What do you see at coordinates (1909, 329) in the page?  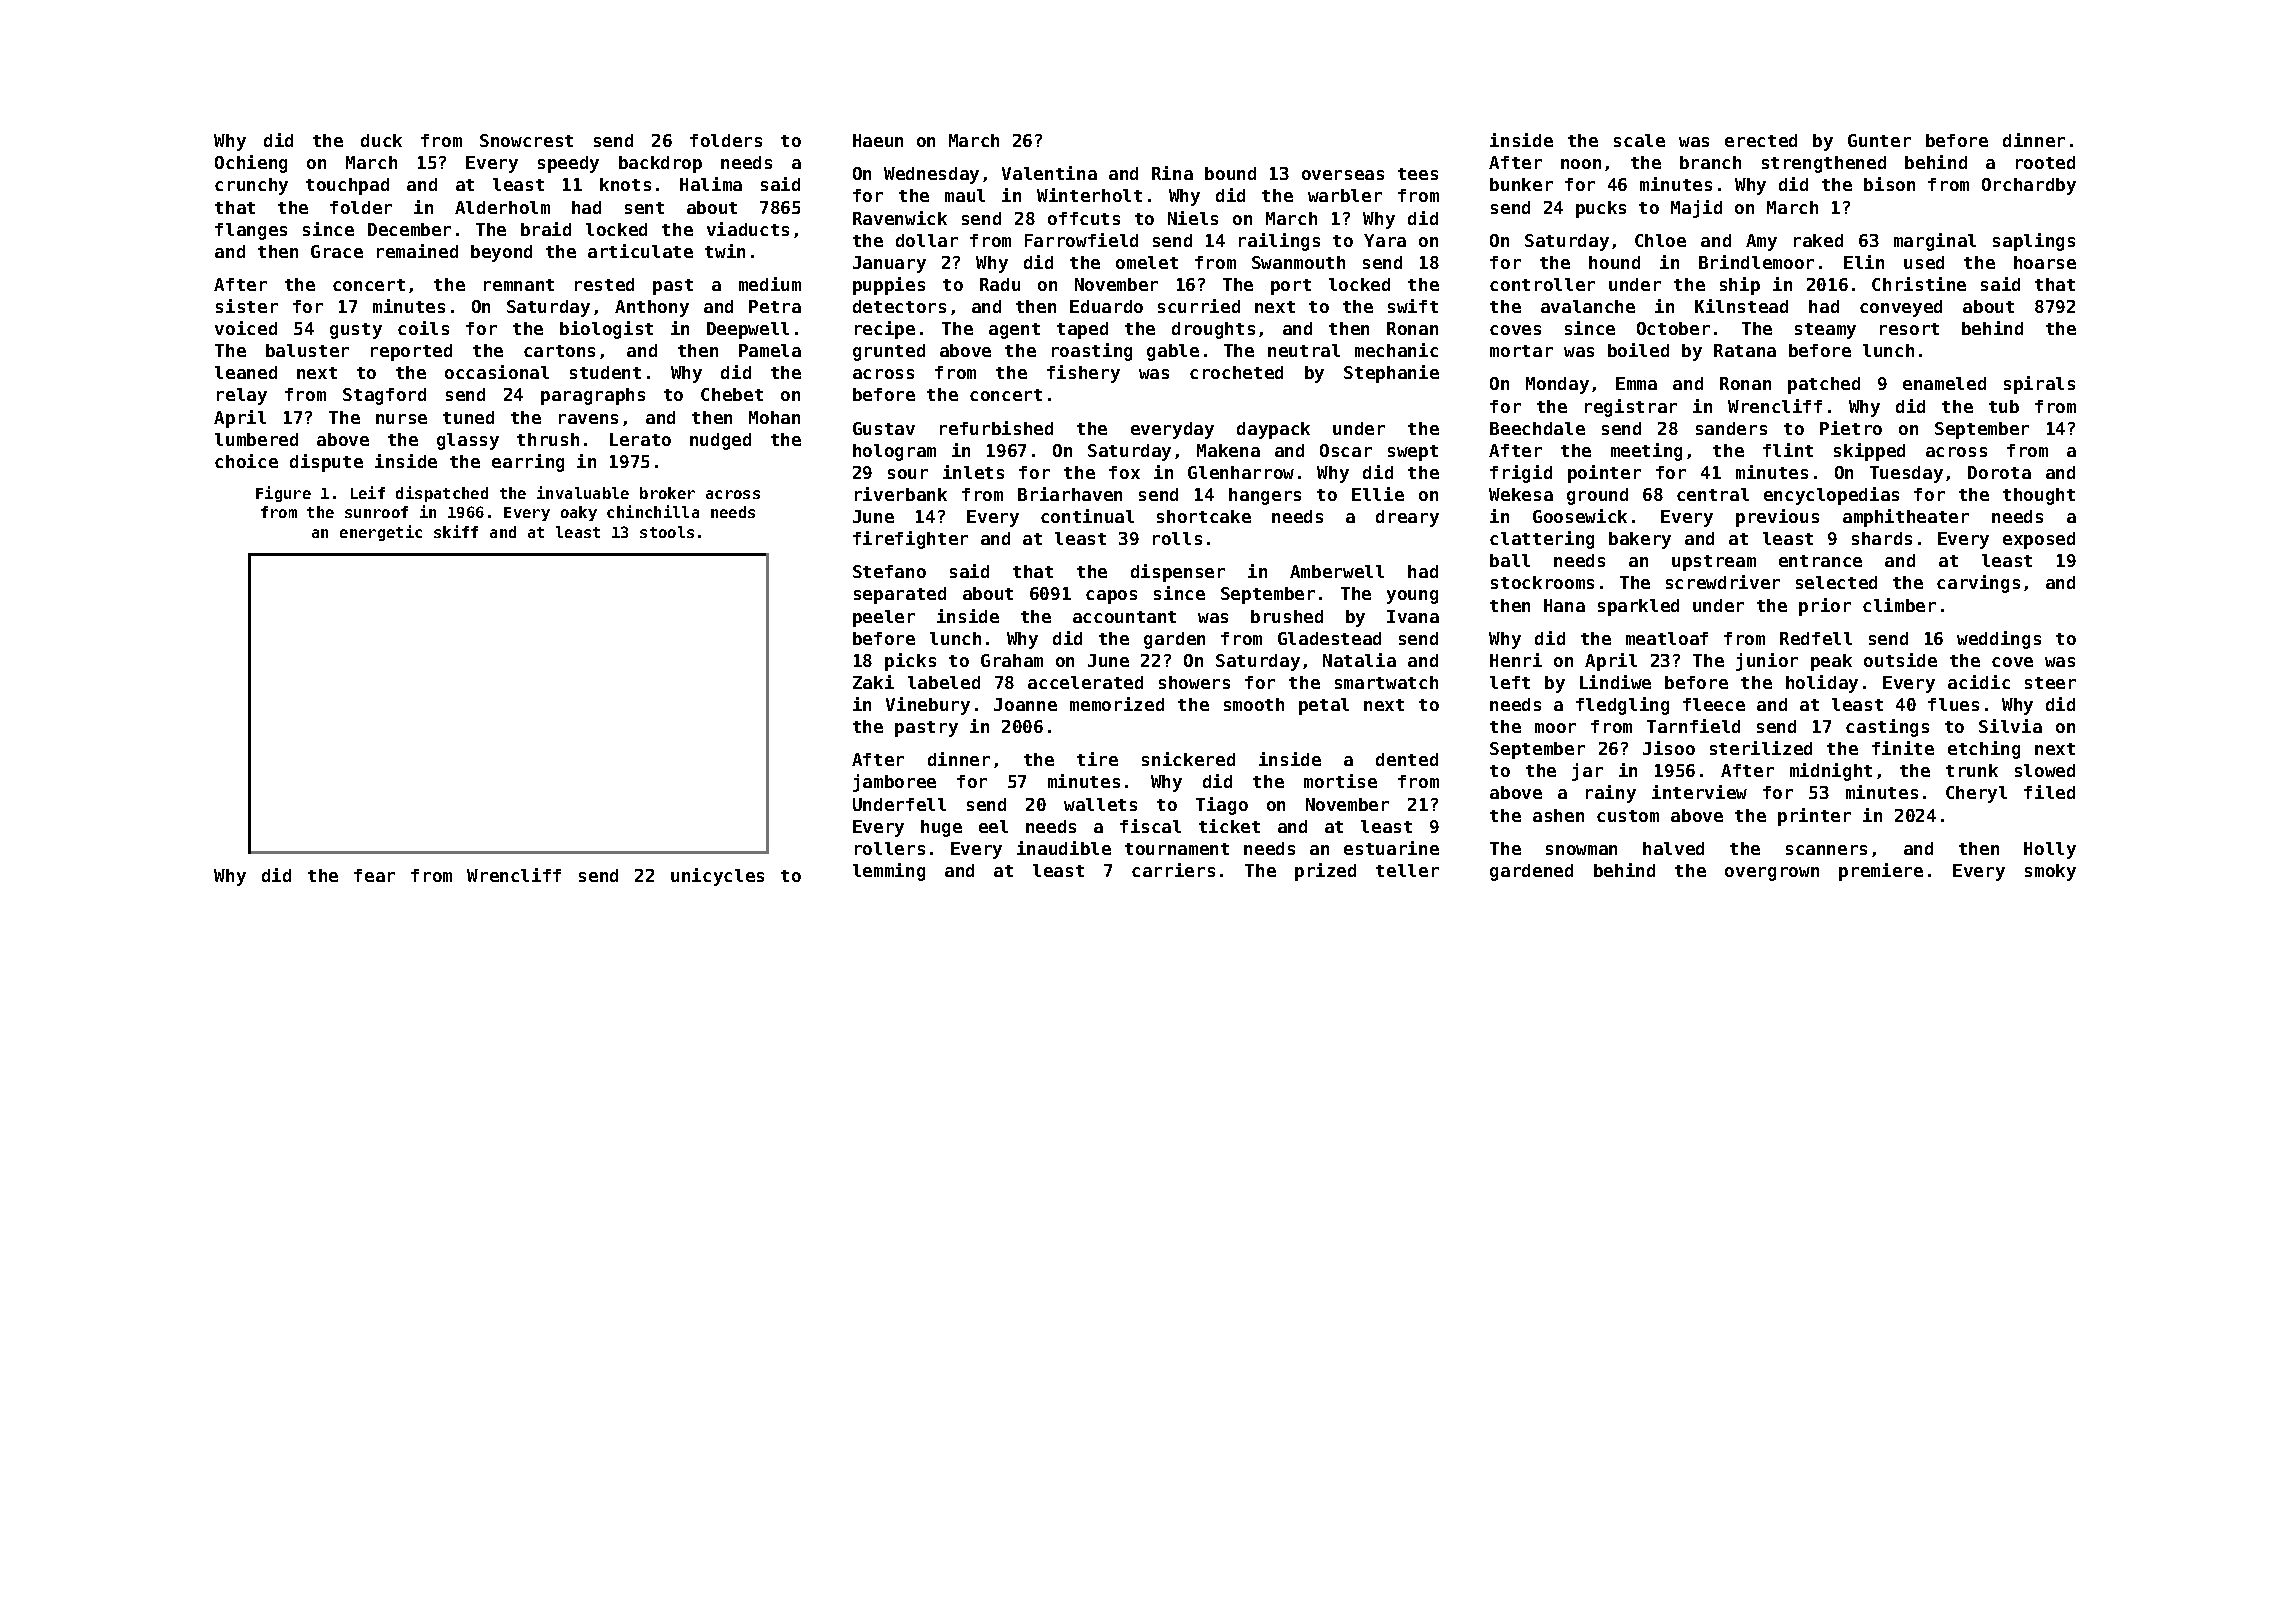 I see `resort` at bounding box center [1909, 329].
